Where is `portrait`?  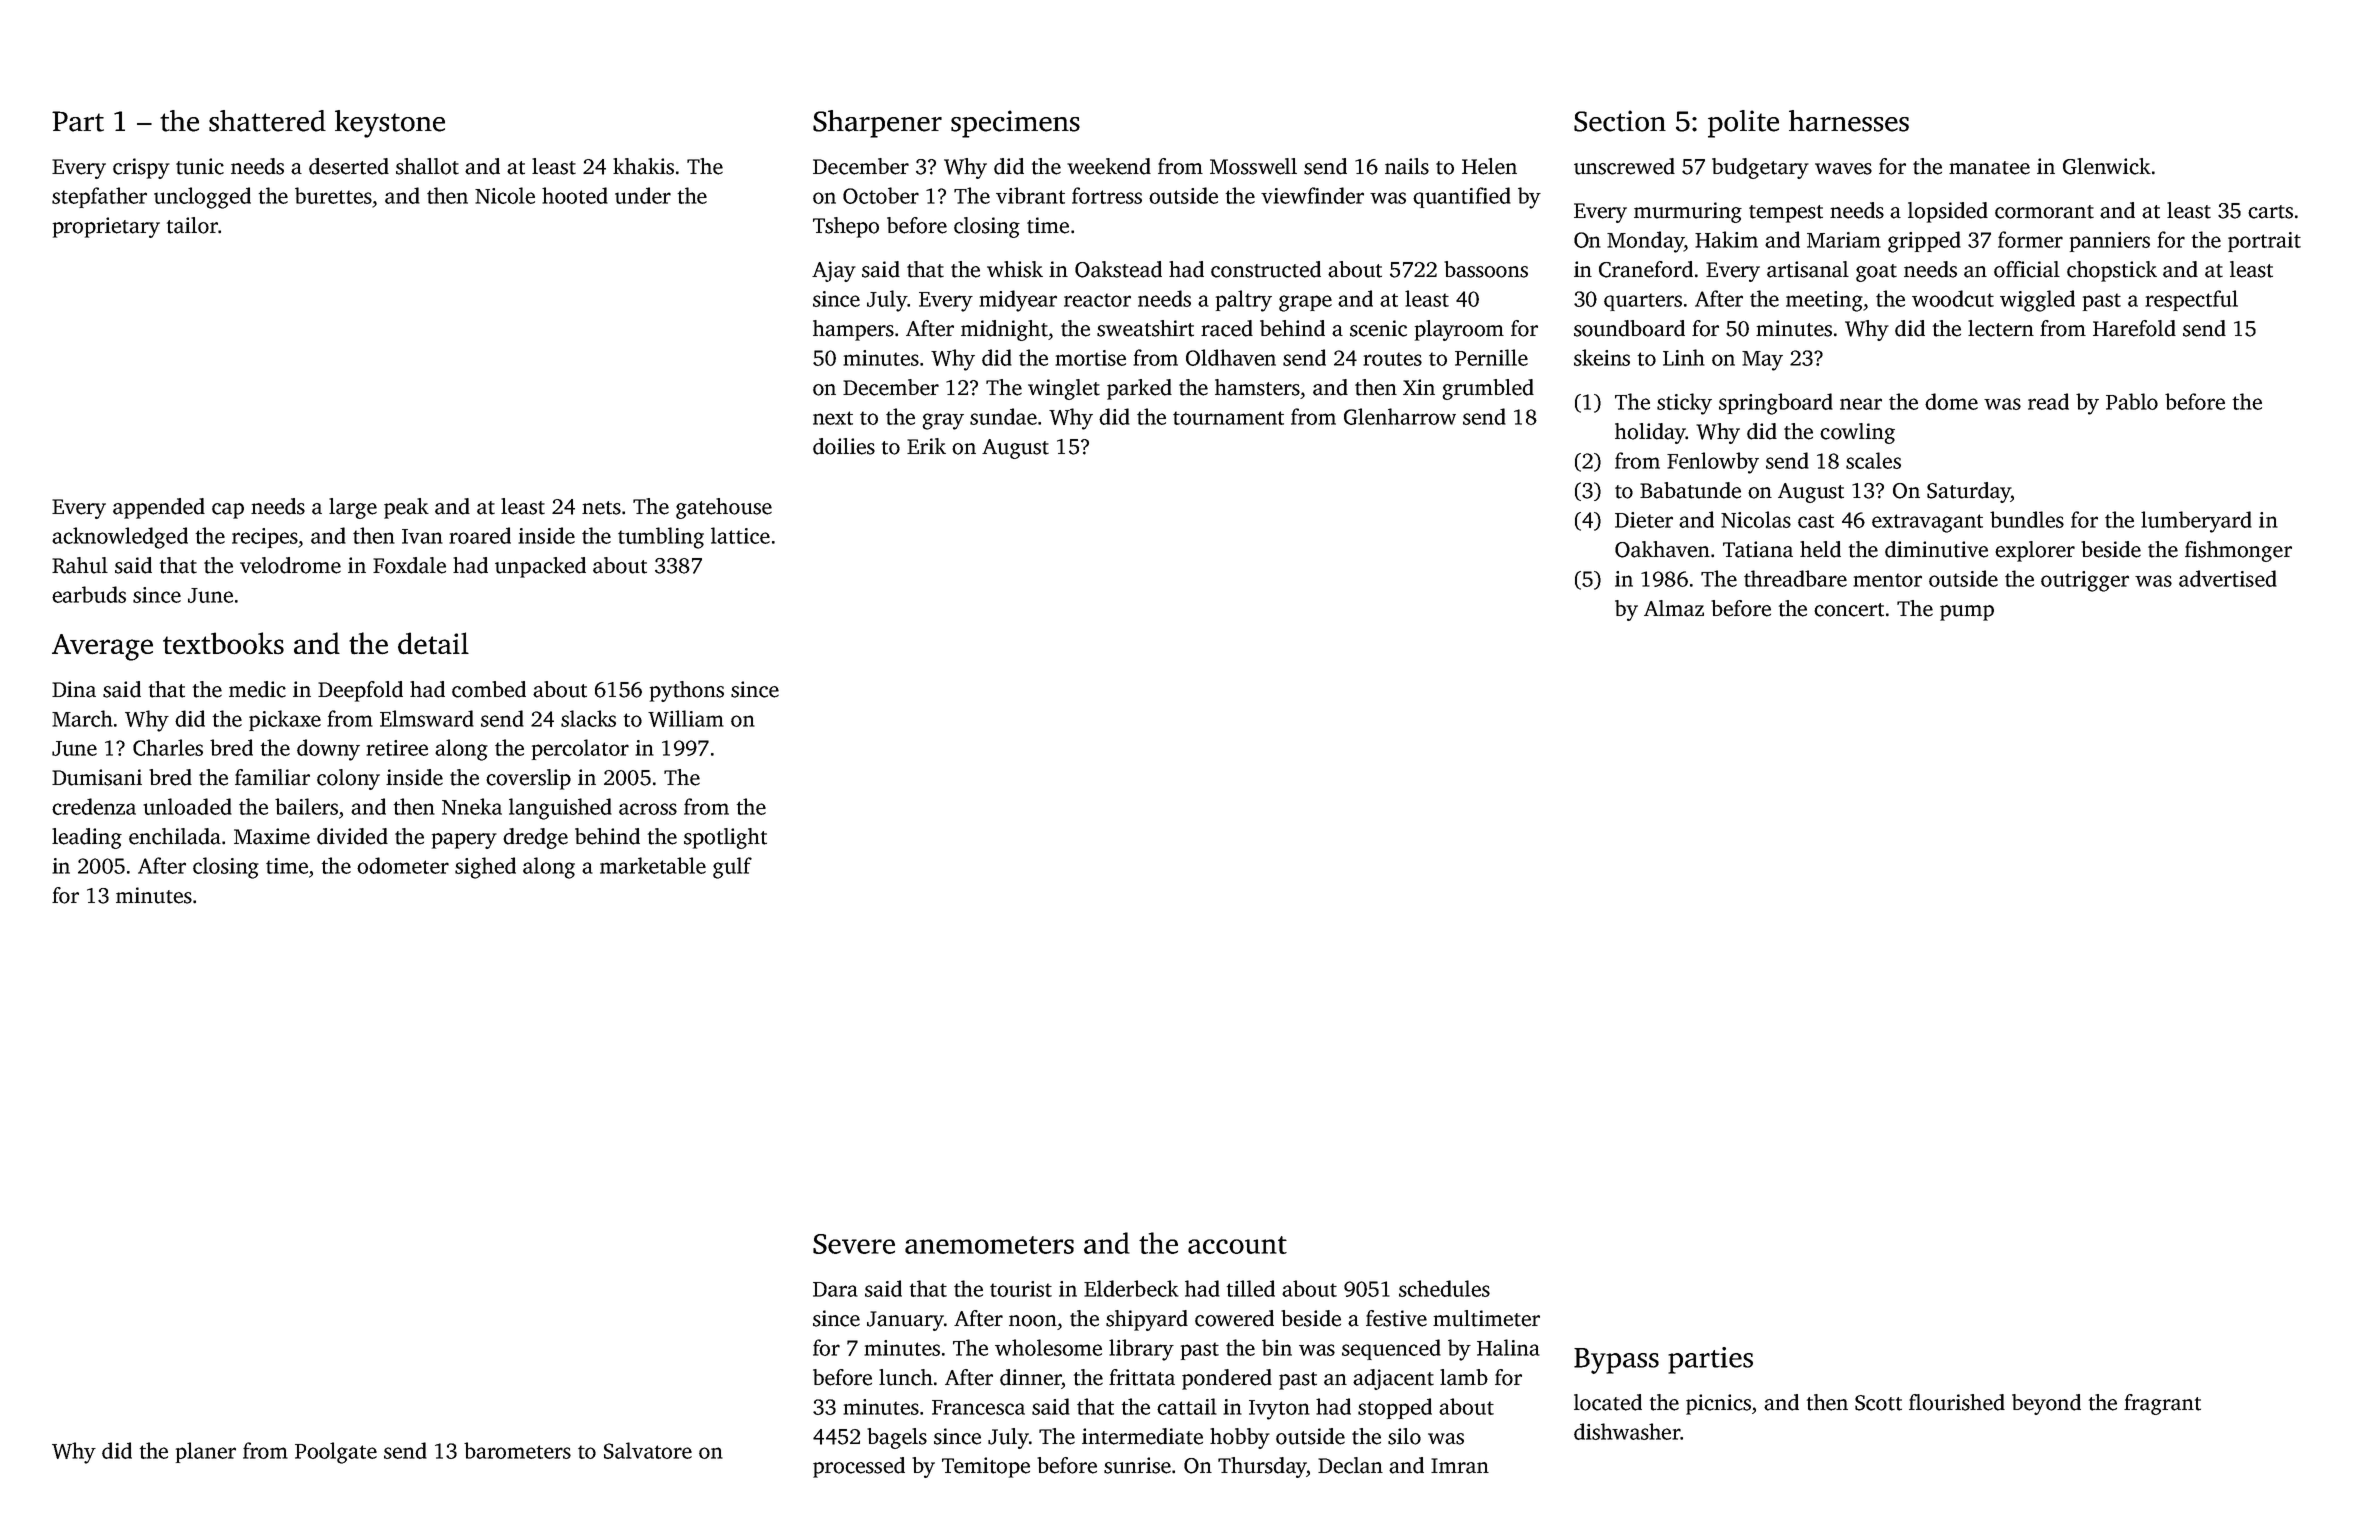 portrait is located at coordinates (2264, 242).
